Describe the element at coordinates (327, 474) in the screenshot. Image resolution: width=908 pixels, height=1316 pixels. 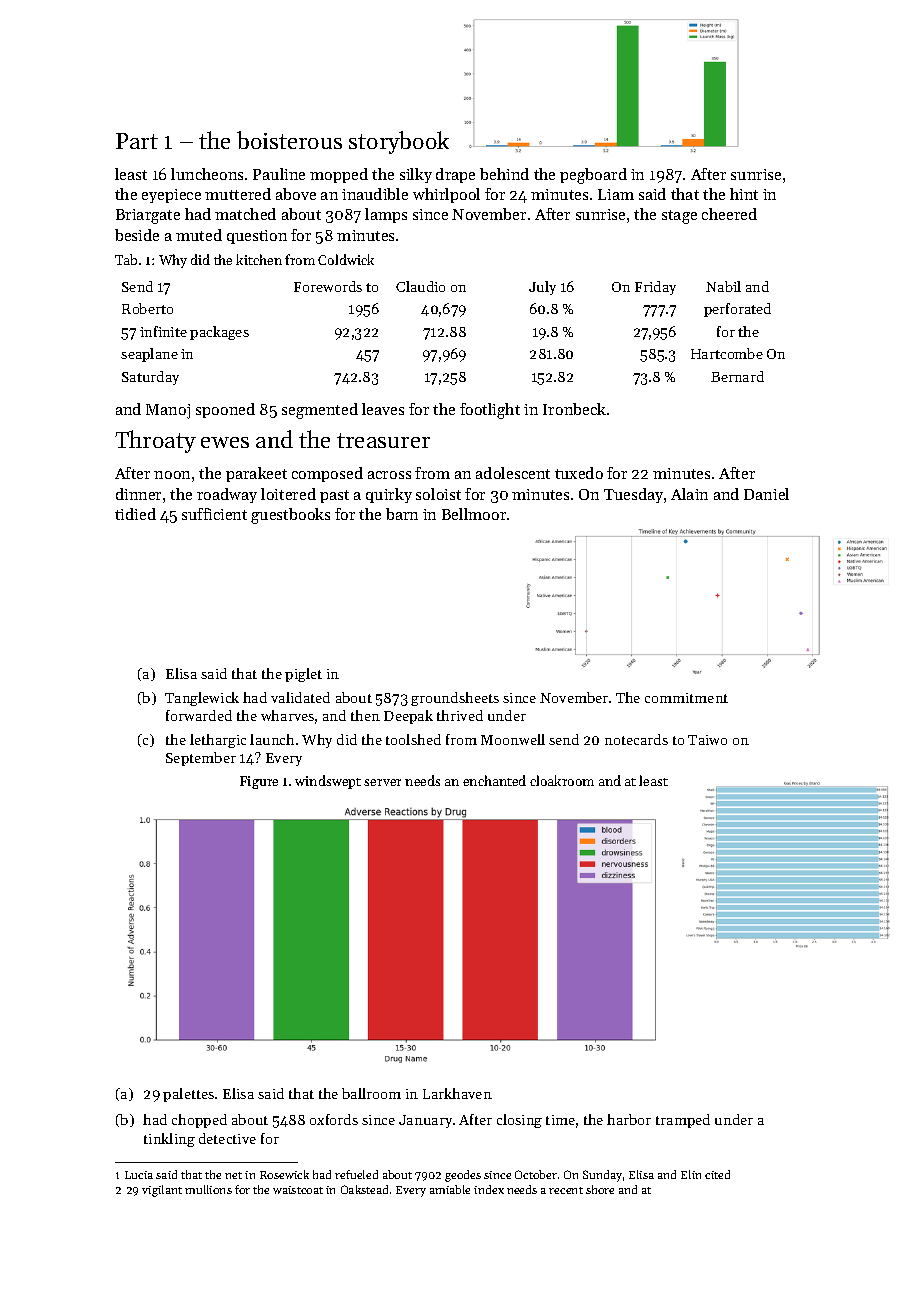
I see `composed` at that location.
